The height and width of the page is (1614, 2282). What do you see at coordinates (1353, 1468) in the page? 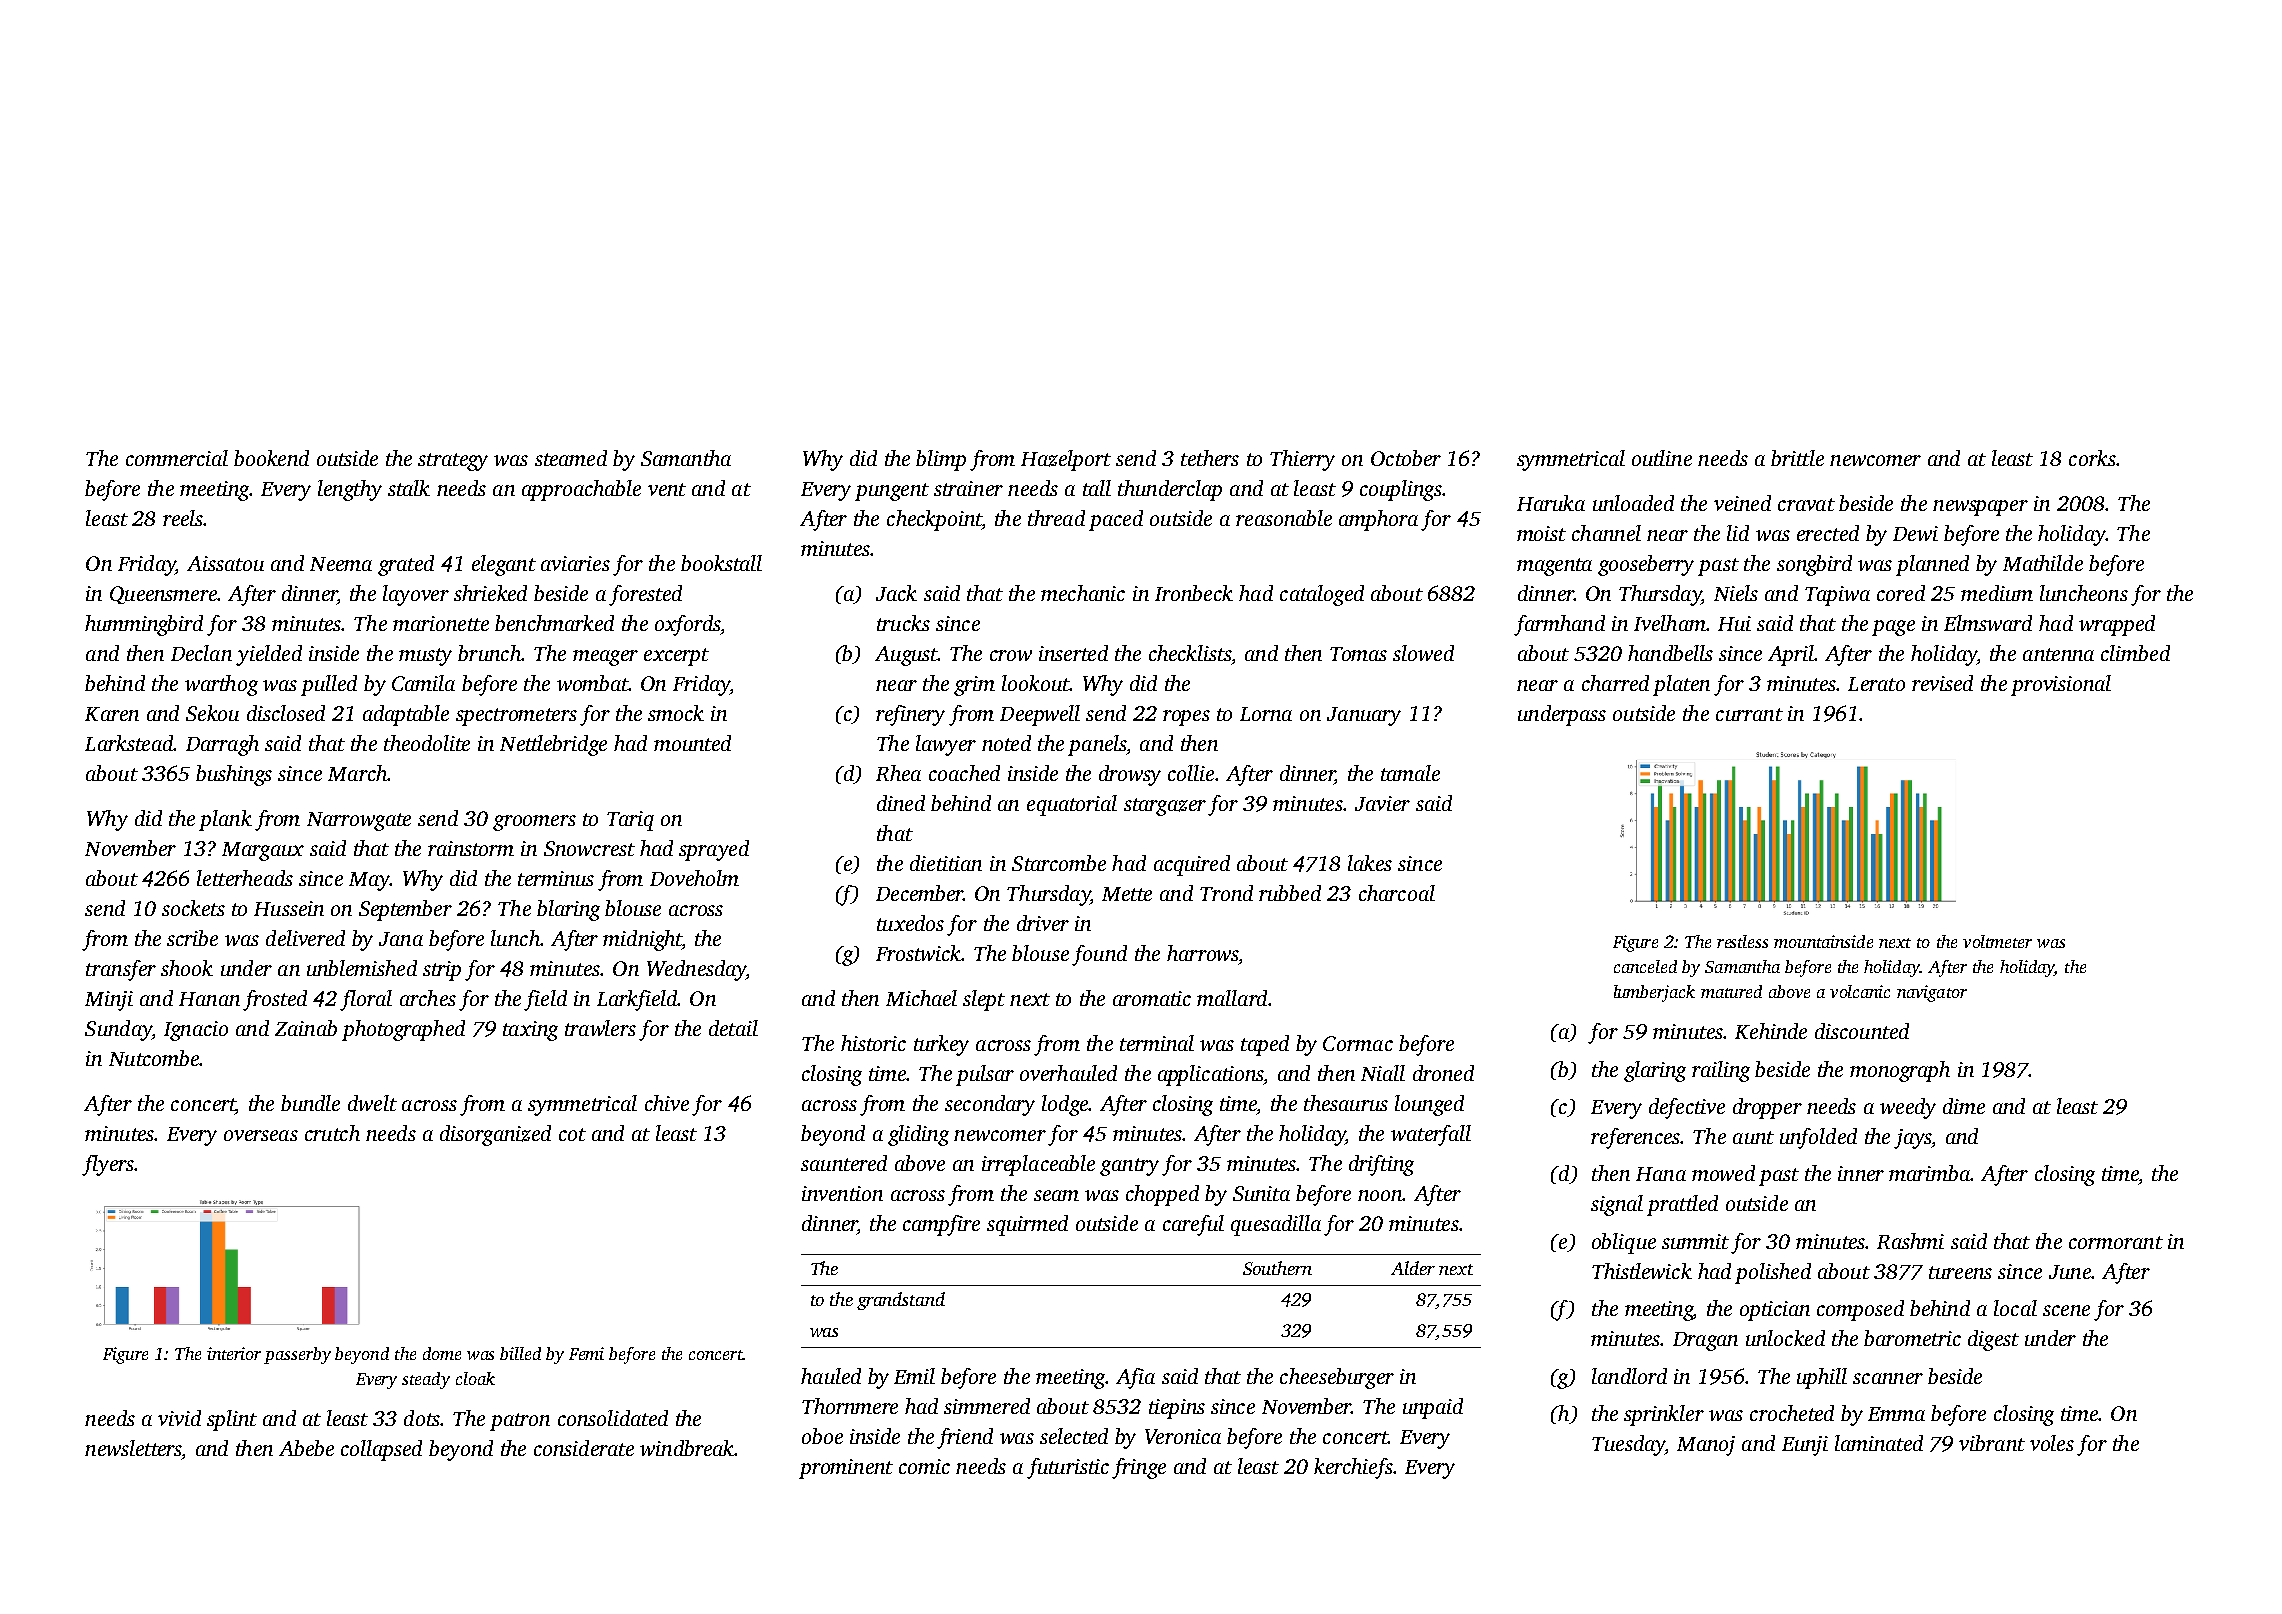
I see `kerchiefs` at bounding box center [1353, 1468].
